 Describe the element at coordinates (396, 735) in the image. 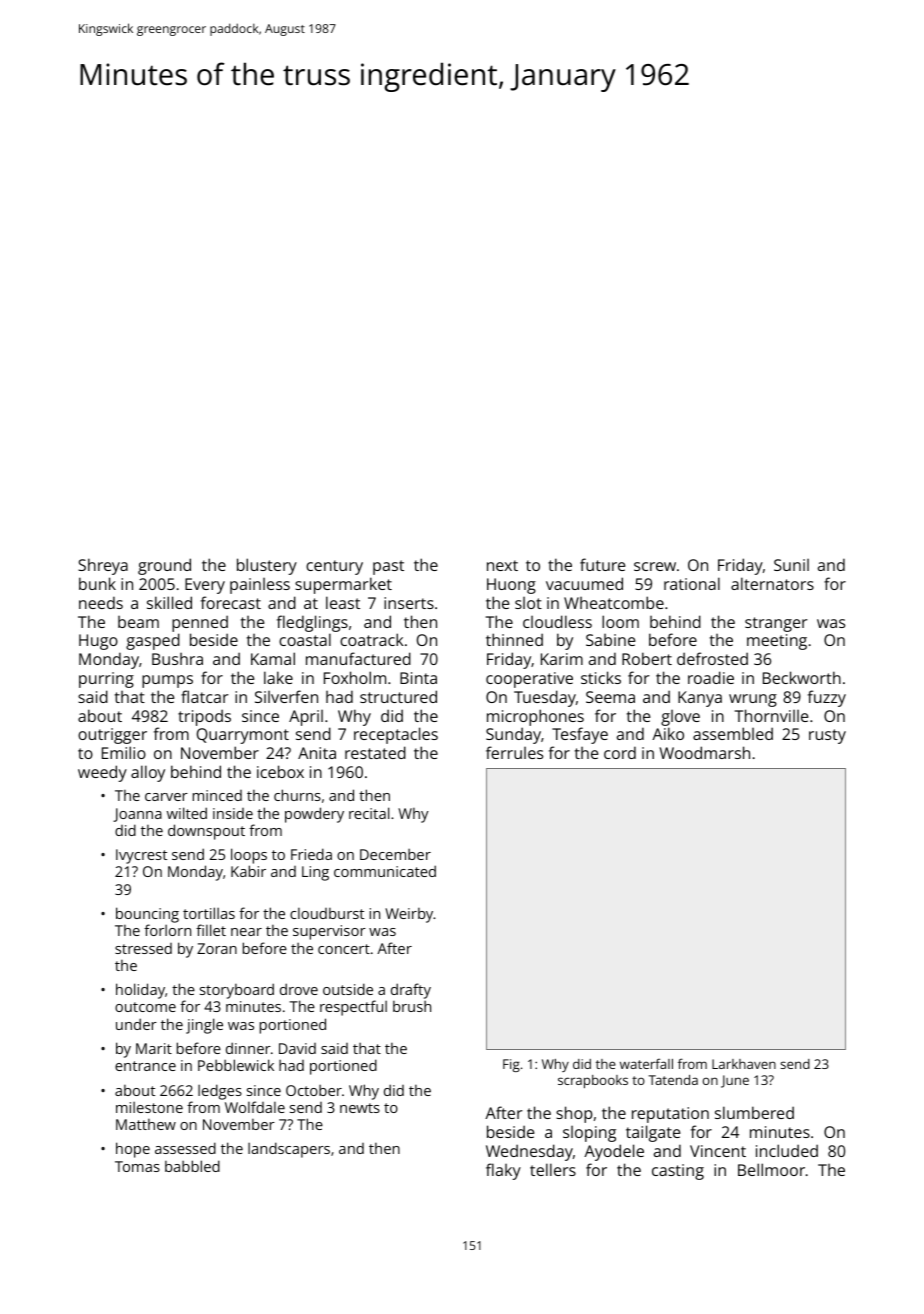

I see `receptacles` at that location.
